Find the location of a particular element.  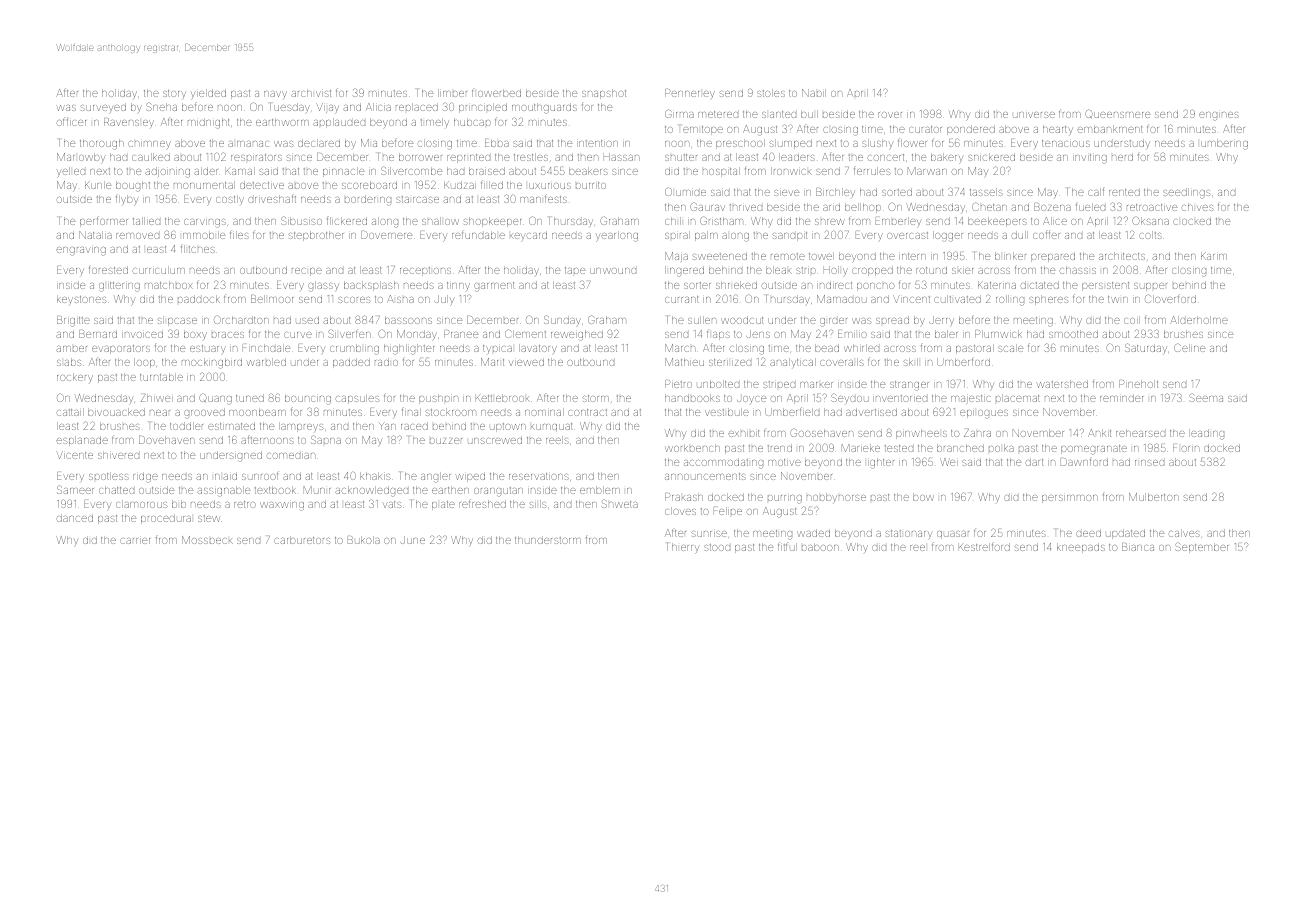

glittering is located at coordinates (119, 287).
